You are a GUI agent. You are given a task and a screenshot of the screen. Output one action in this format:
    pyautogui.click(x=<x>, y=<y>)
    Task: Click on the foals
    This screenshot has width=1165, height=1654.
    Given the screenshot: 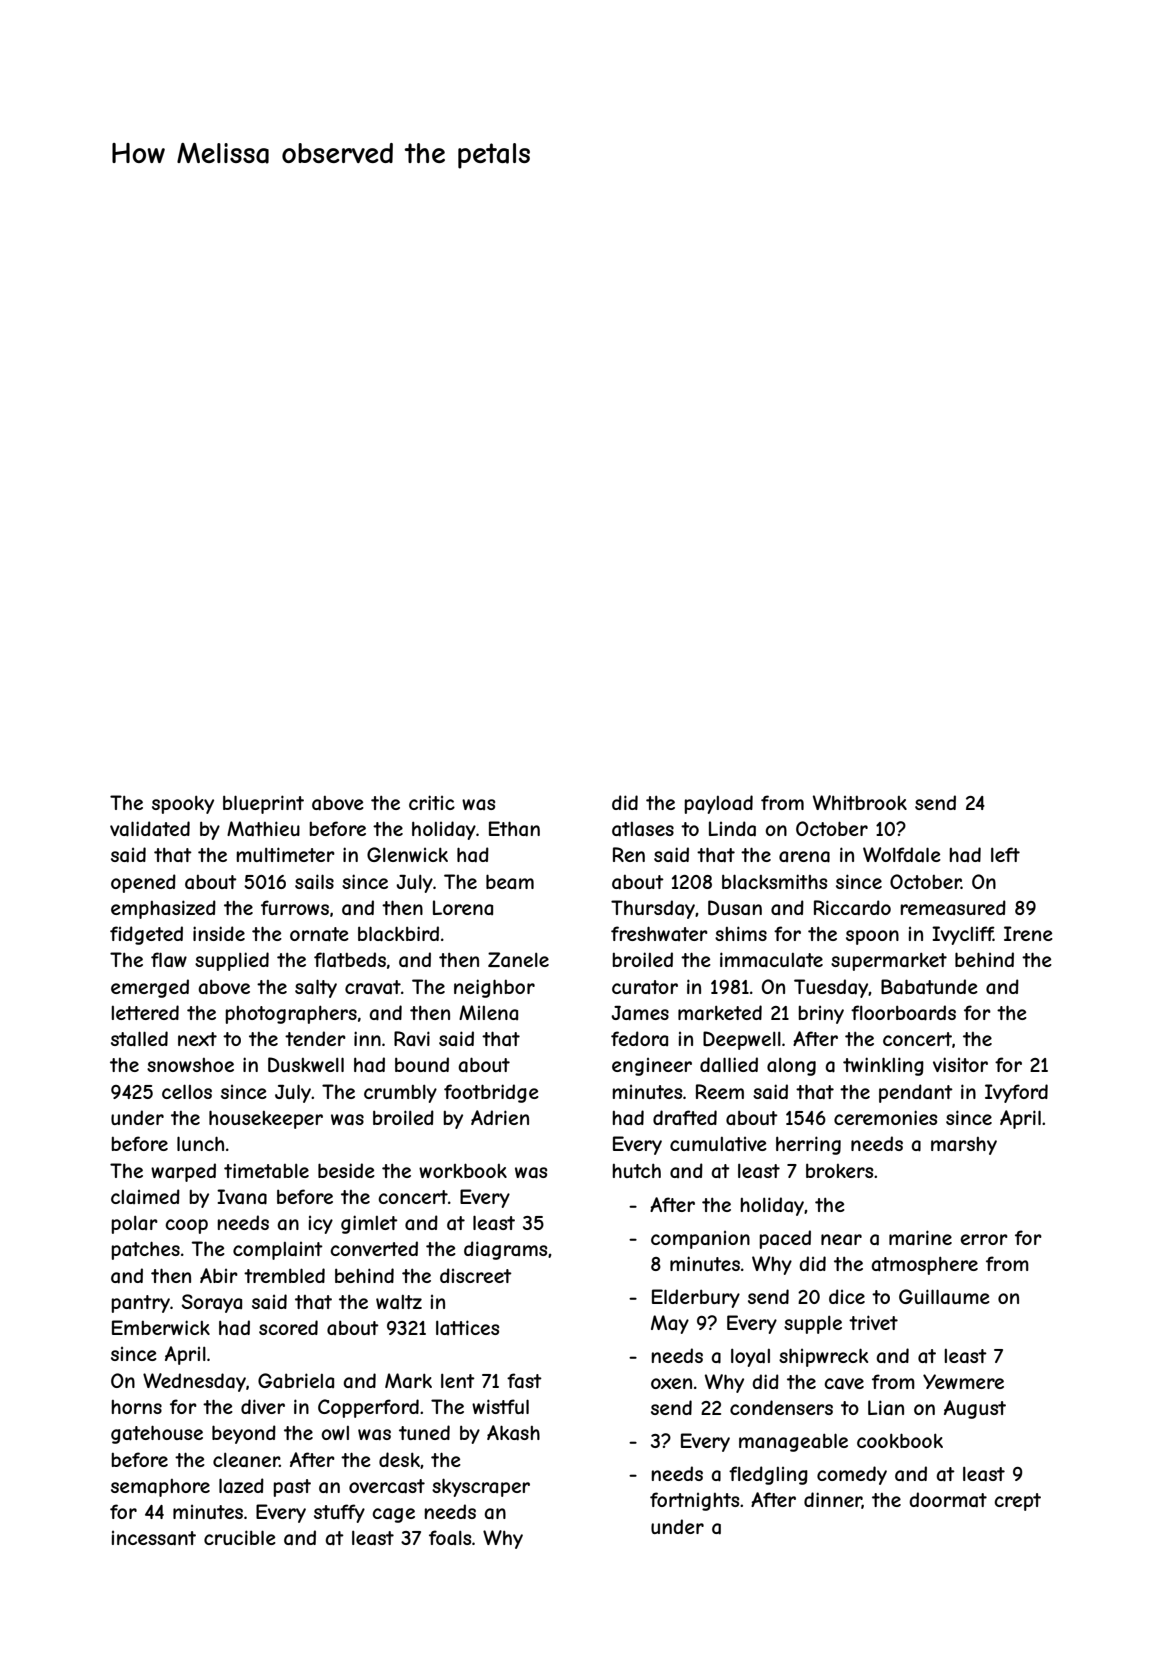 What is the action you would take?
    pyautogui.click(x=450, y=1537)
